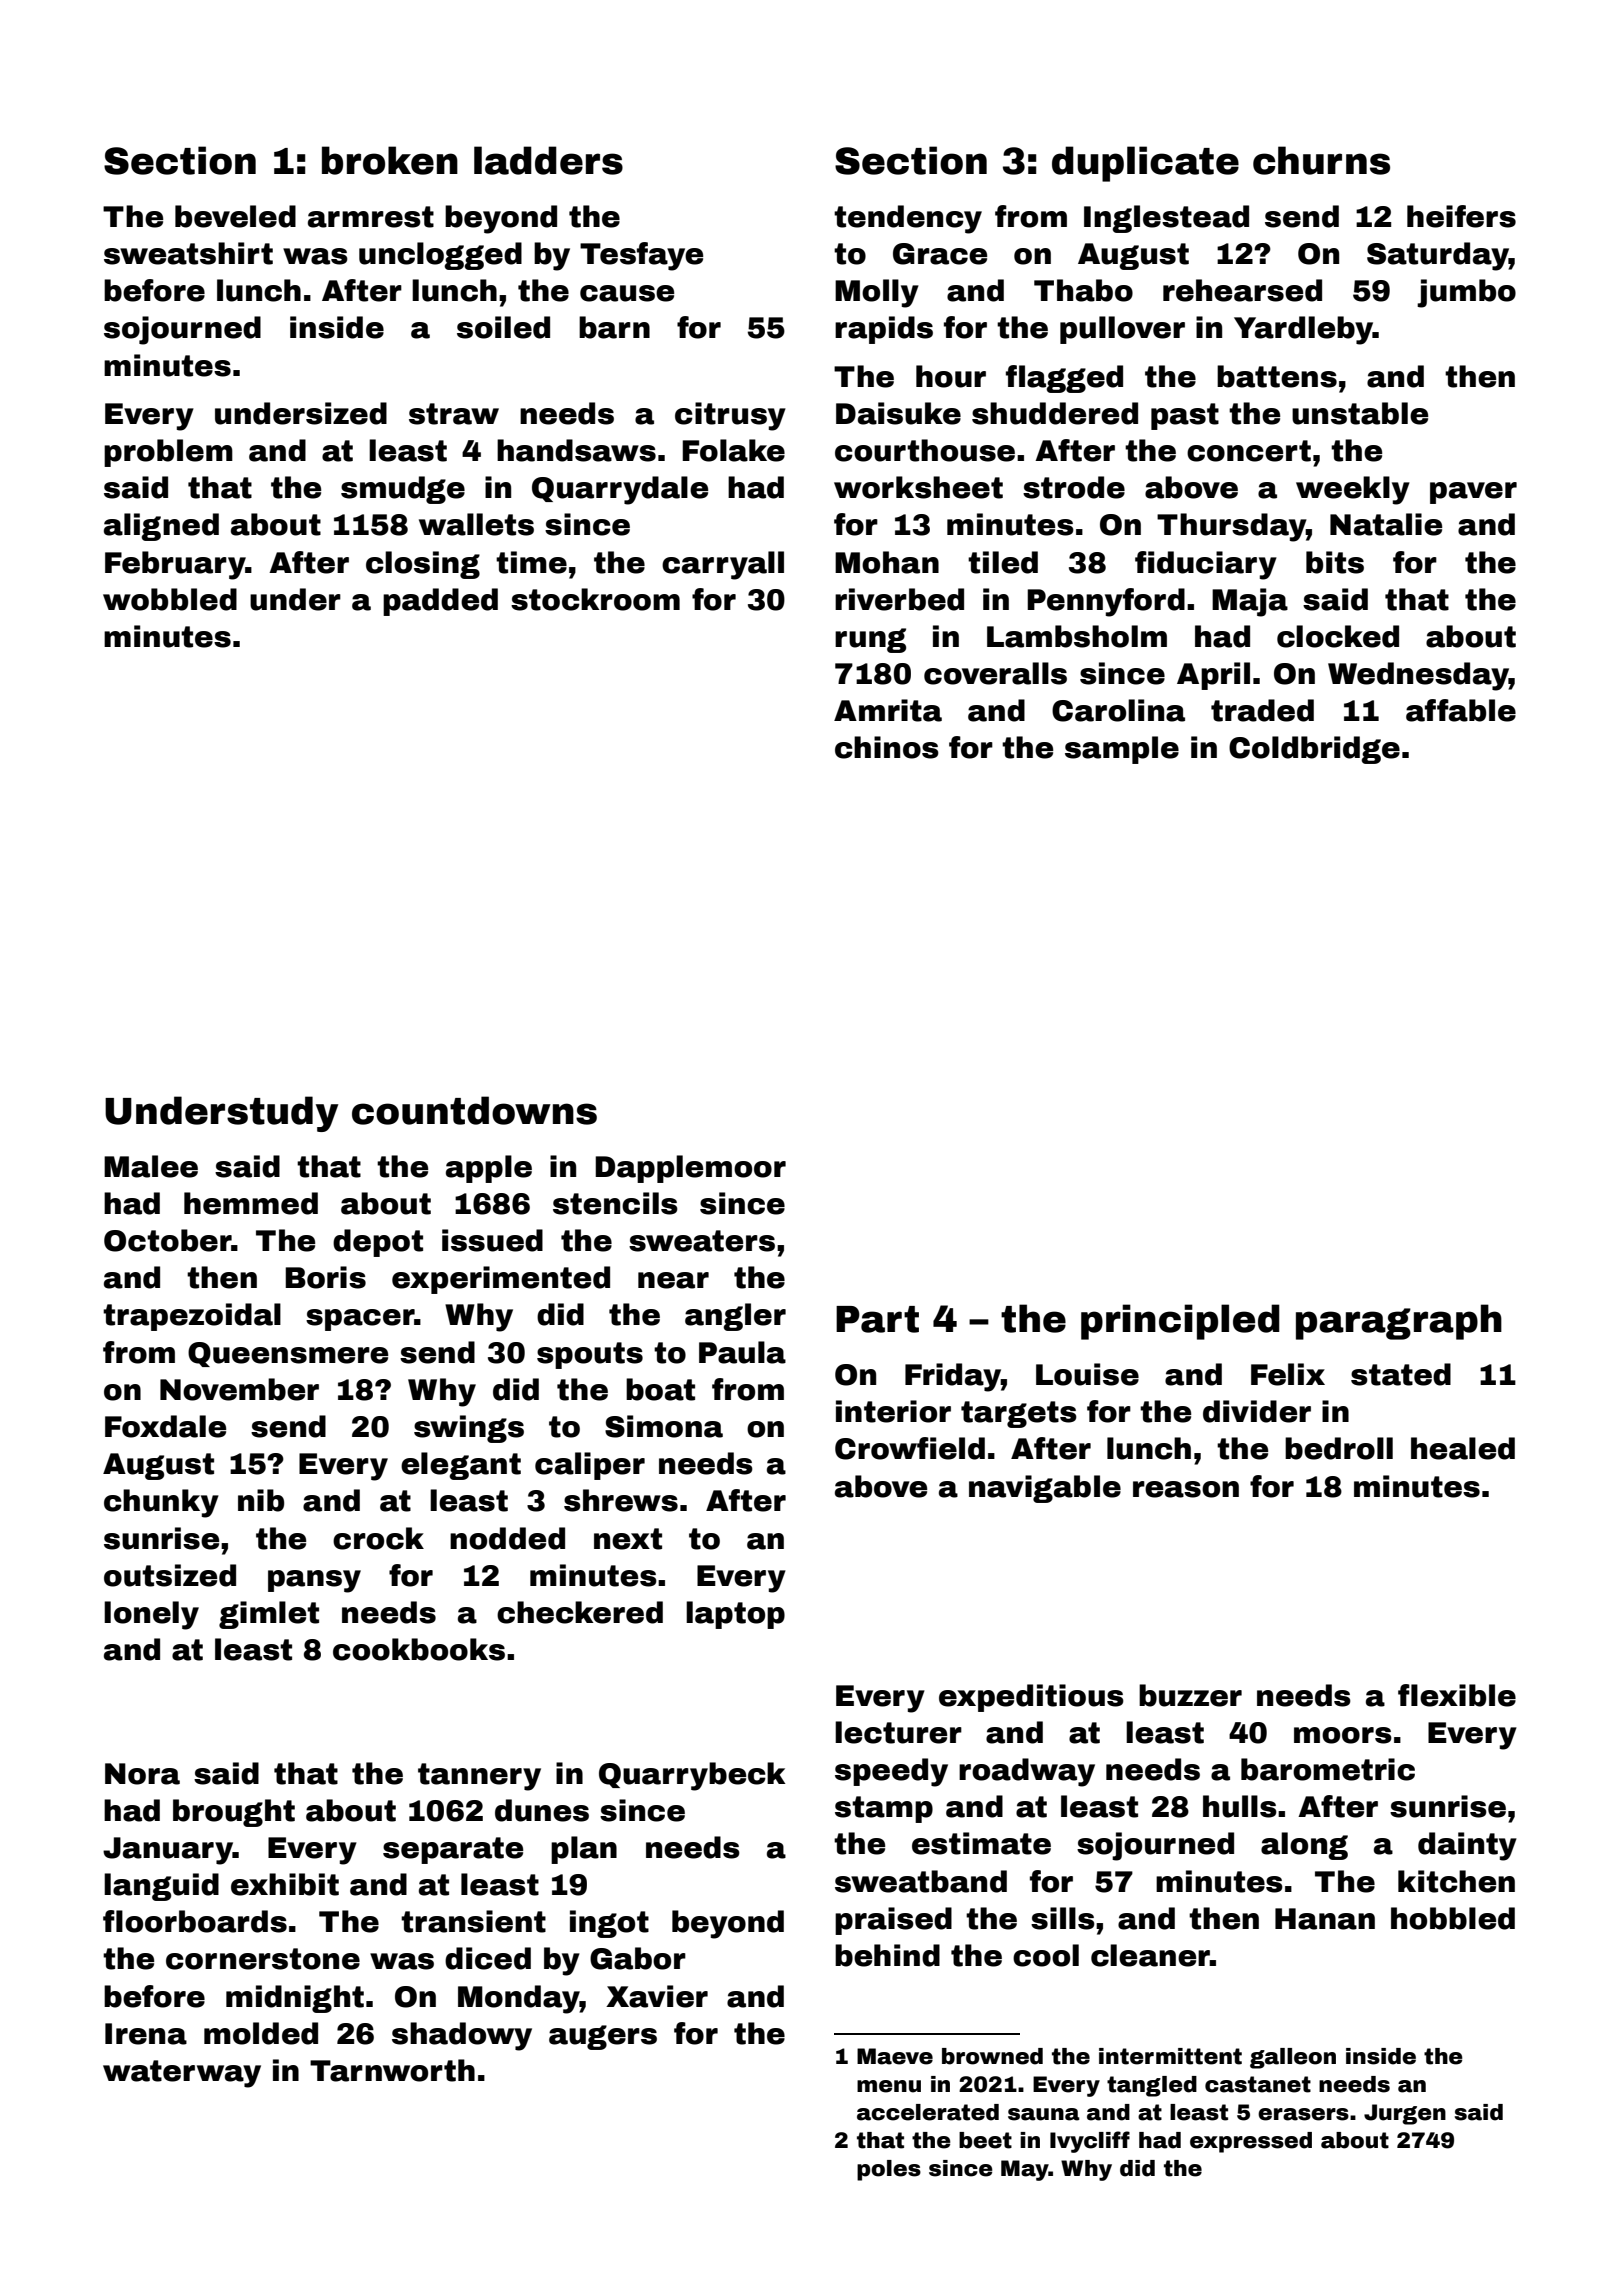  I want to click on padded, so click(440, 602).
